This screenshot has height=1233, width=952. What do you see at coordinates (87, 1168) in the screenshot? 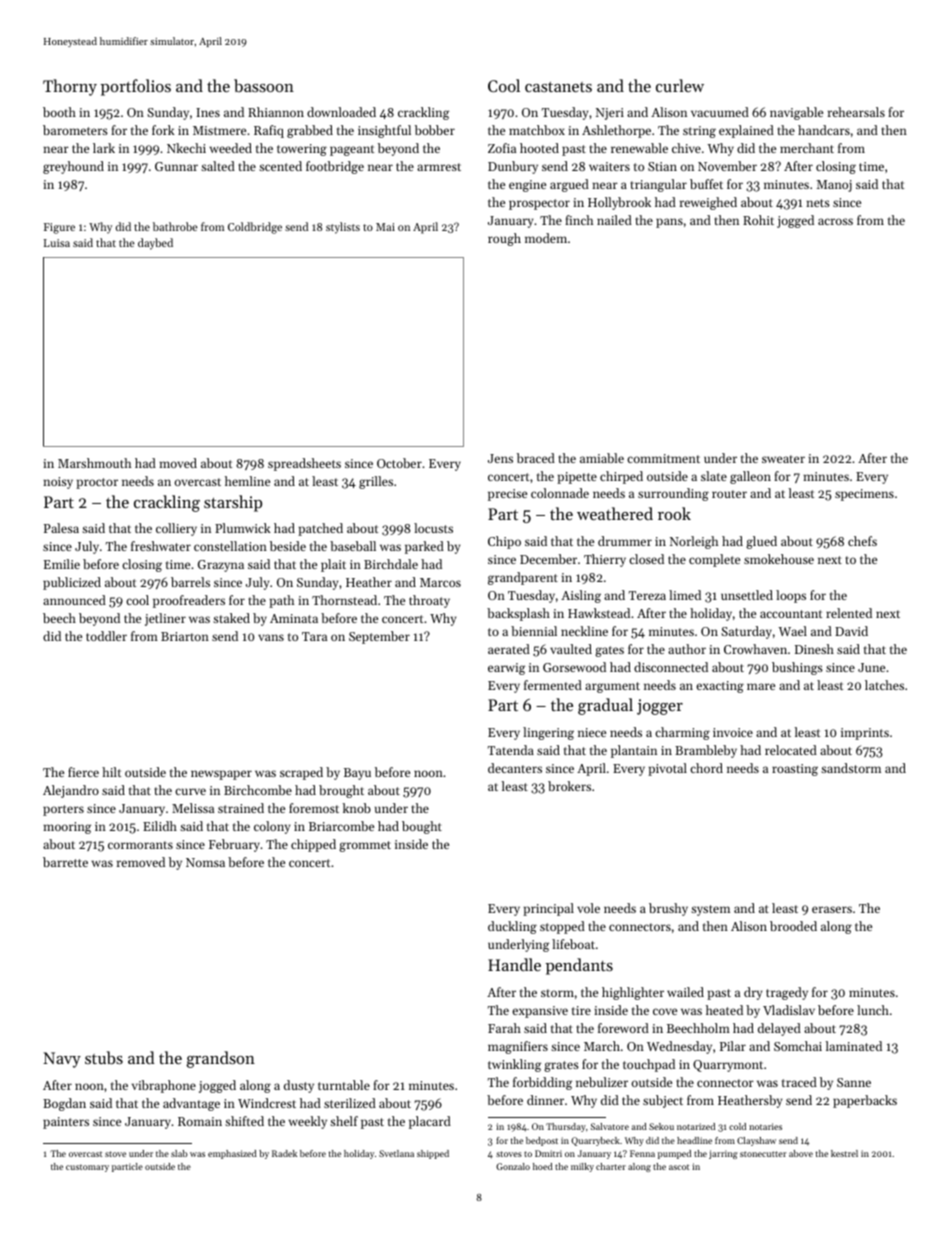
I see `customary` at bounding box center [87, 1168].
